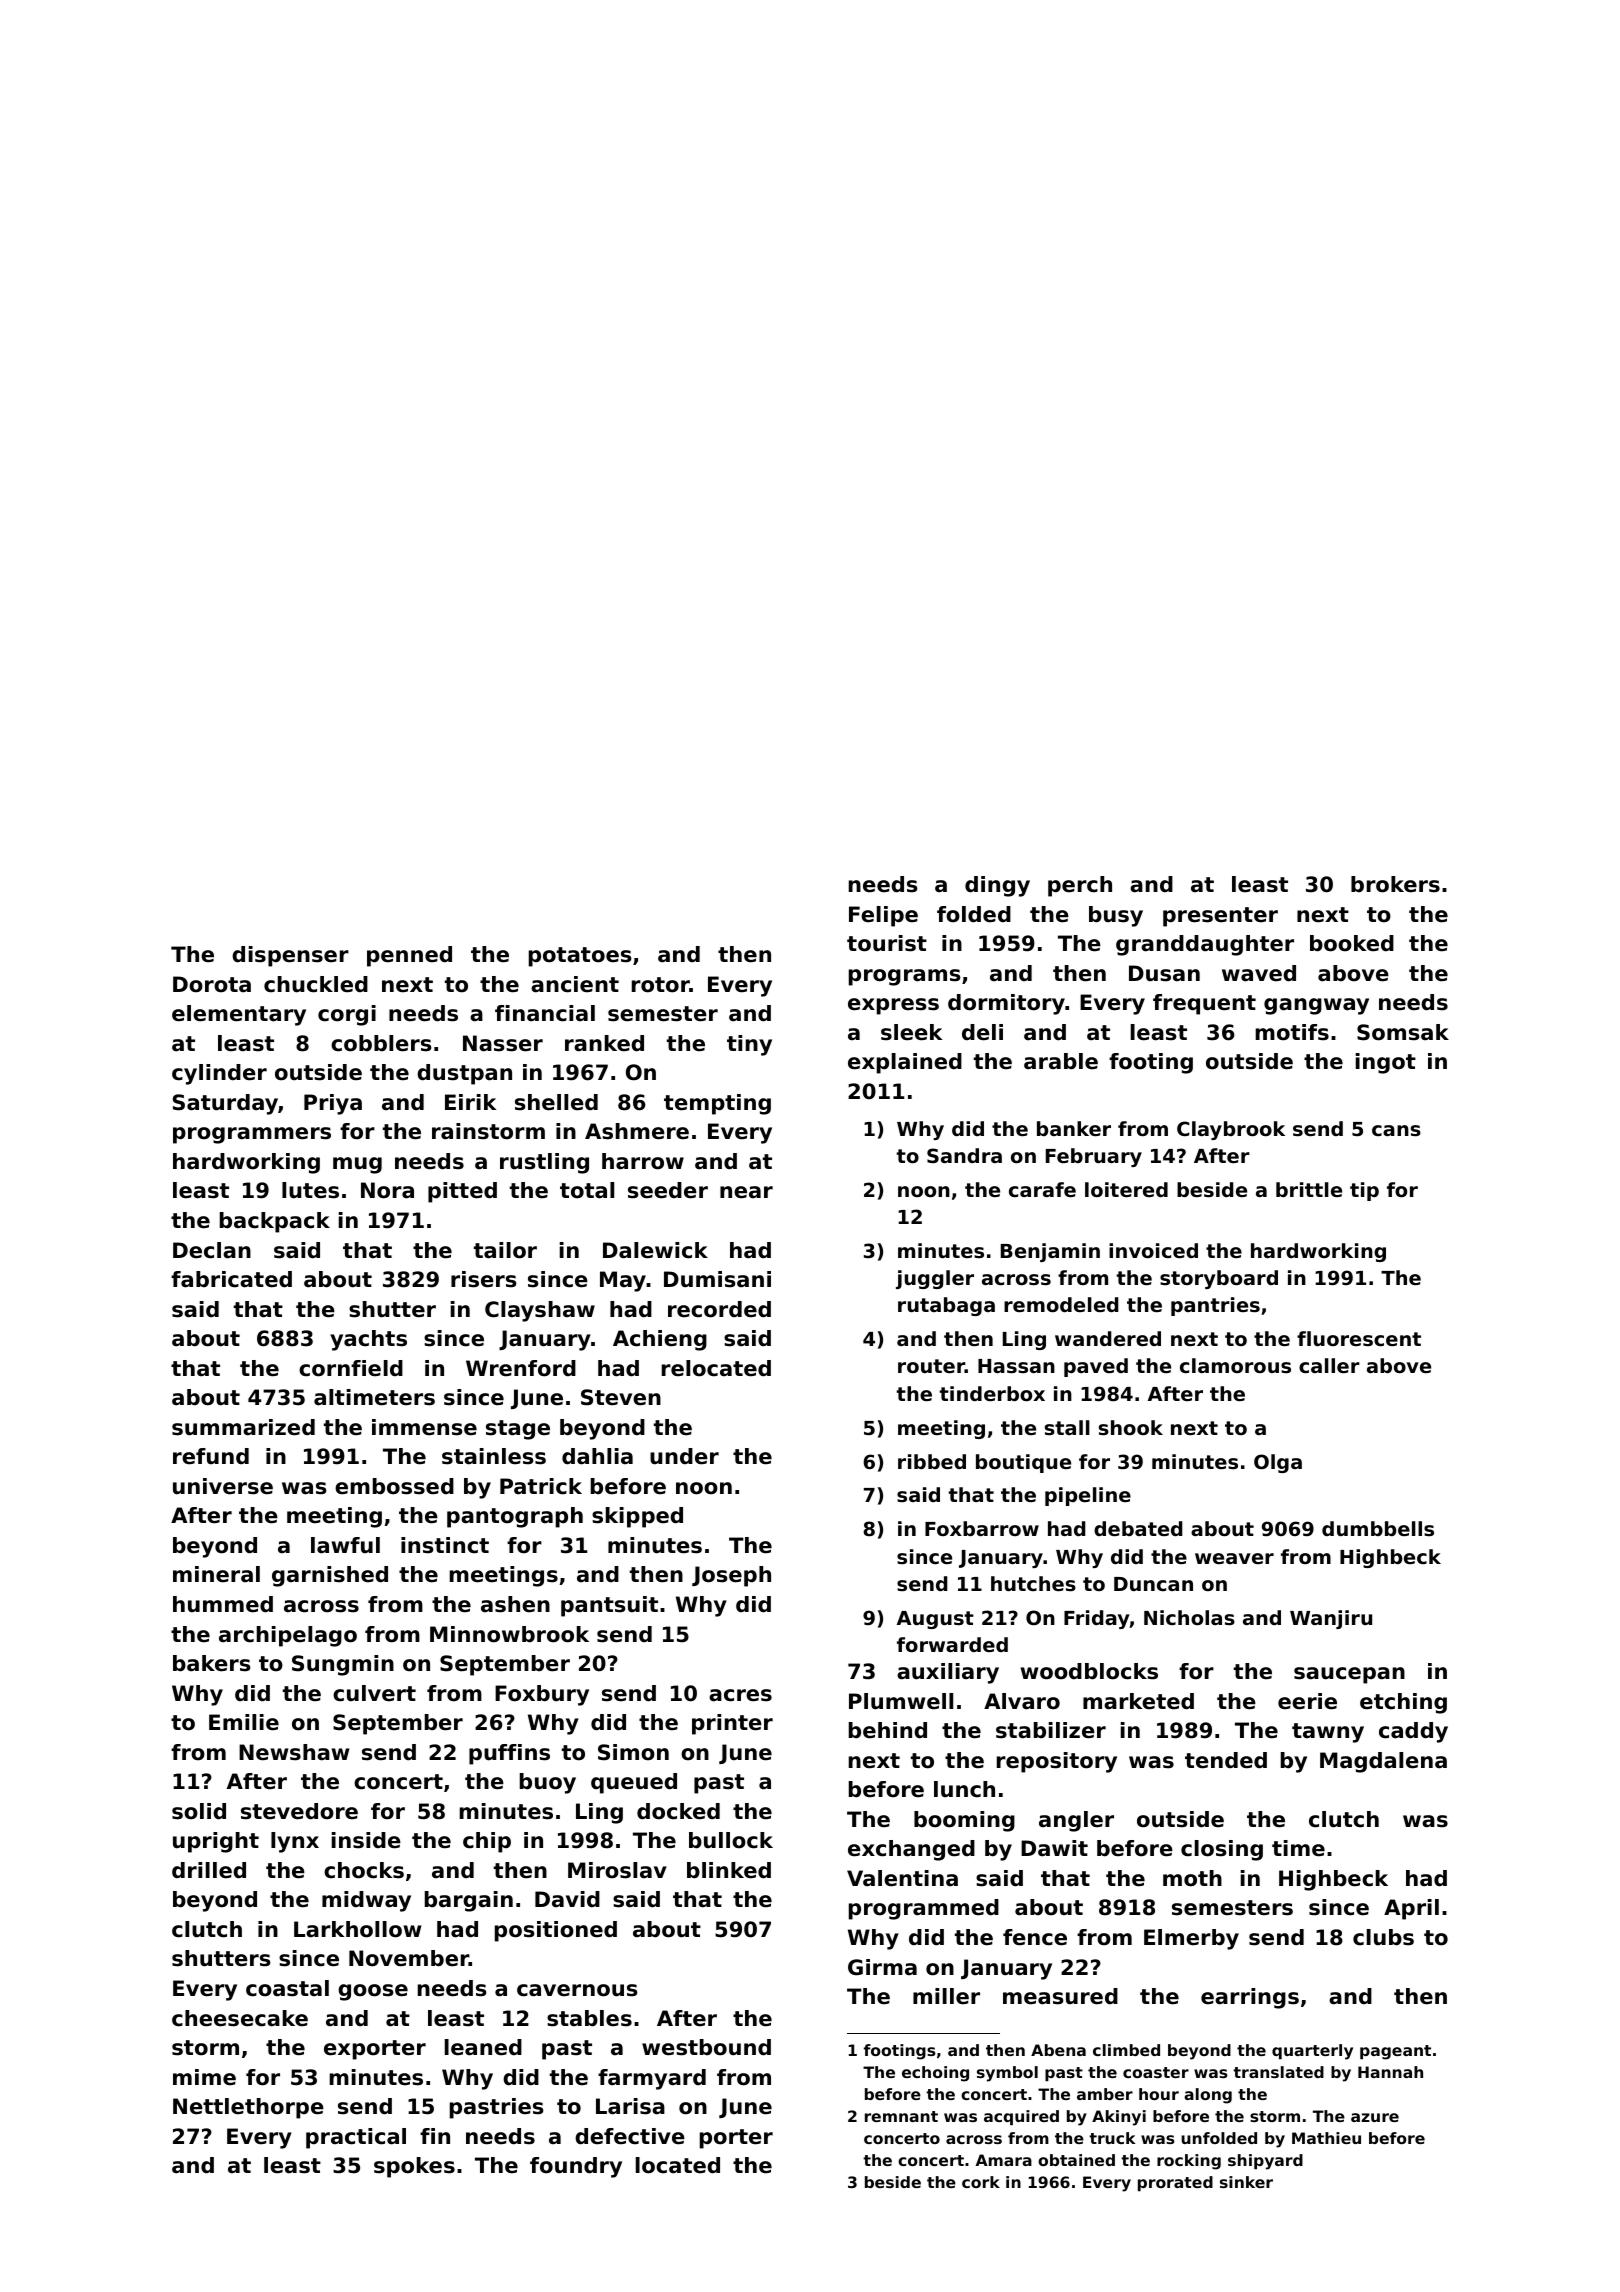 Image resolution: width=1620 pixels, height=2292 pixels. Describe the element at coordinates (946, 1306) in the screenshot. I see `rutabaga` at that location.
